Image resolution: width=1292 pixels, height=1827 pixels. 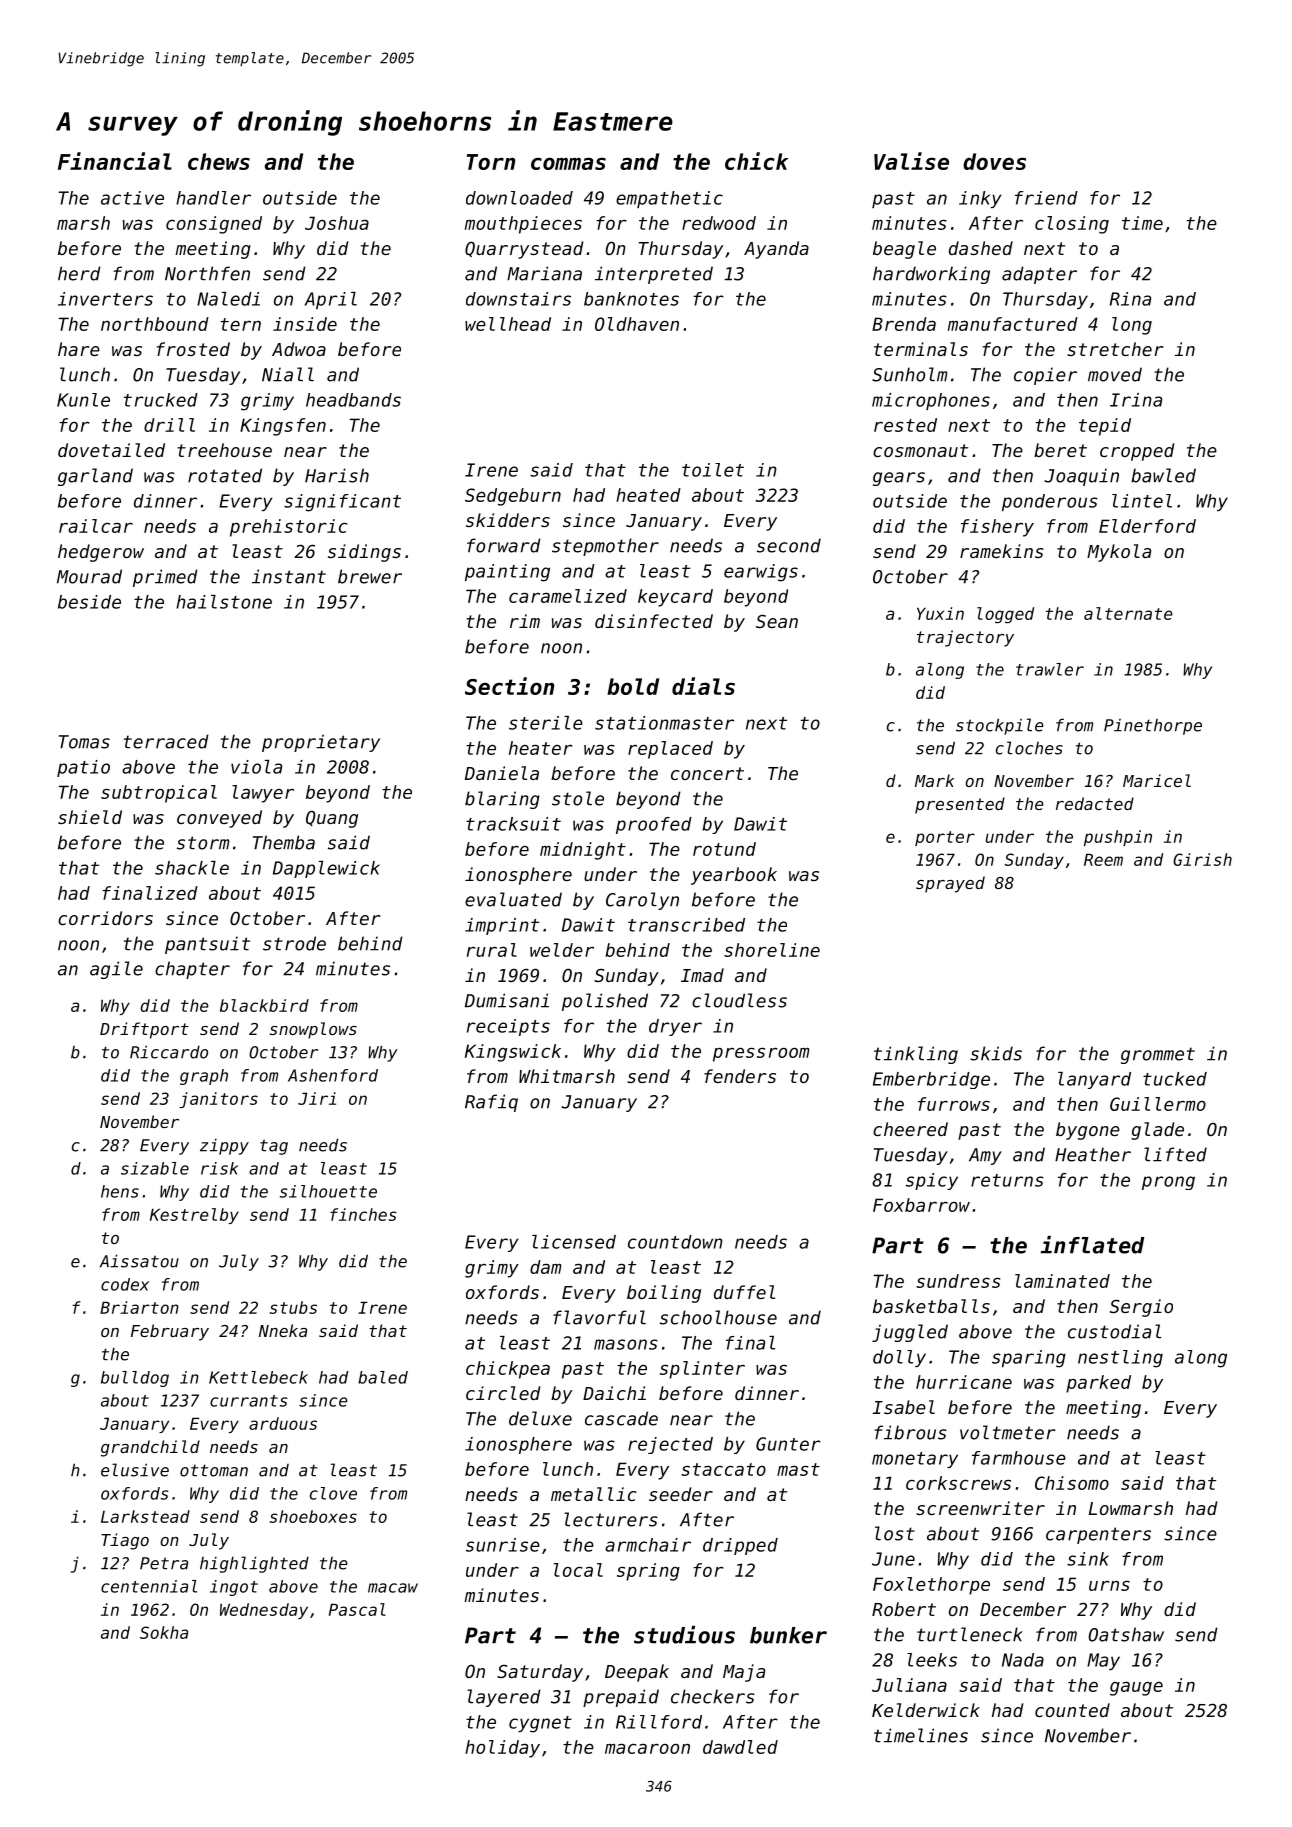 What do you see at coordinates (740, 1076) in the page?
I see `fenders` at bounding box center [740, 1076].
